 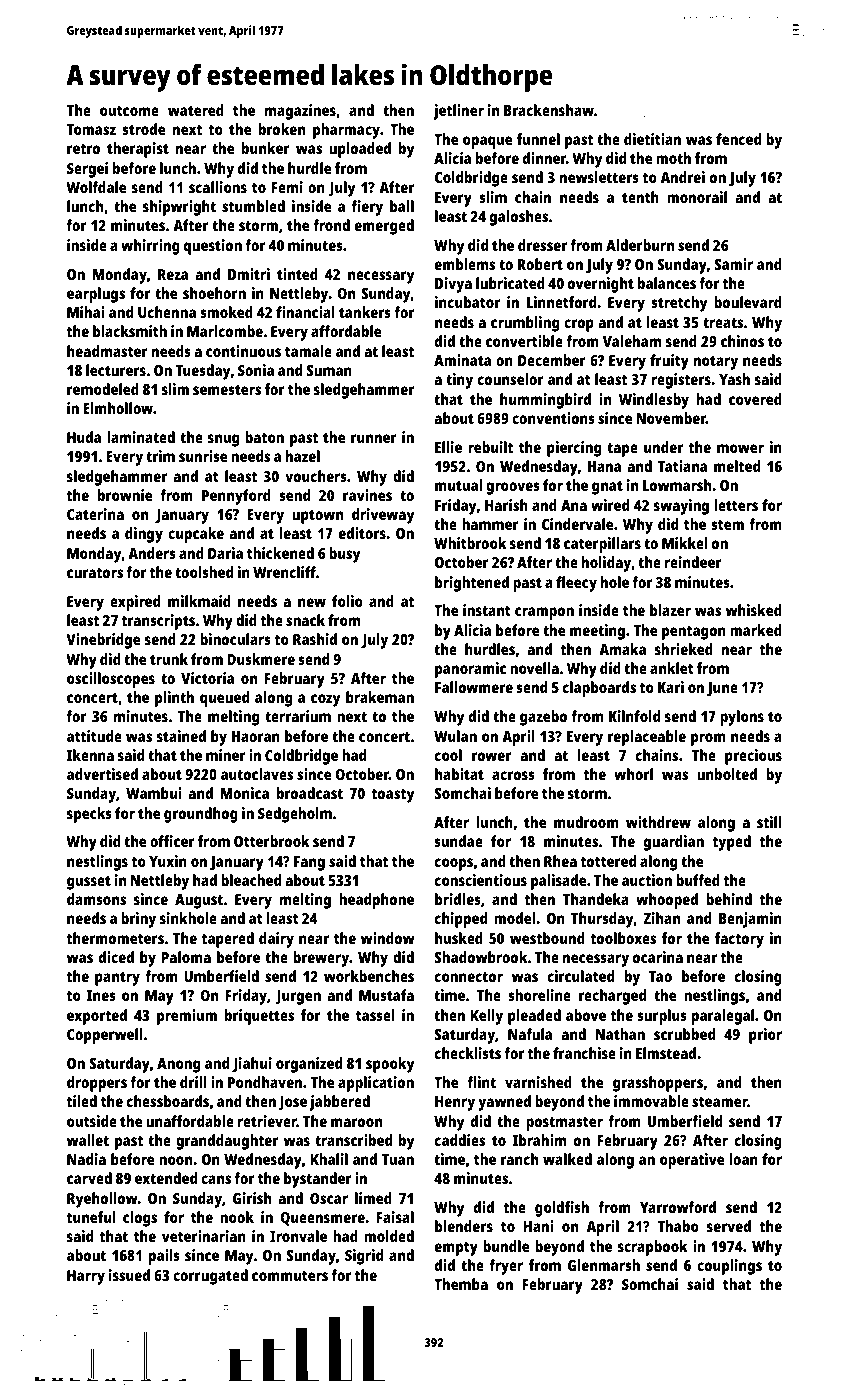 I want to click on Yuxin, so click(x=168, y=861).
